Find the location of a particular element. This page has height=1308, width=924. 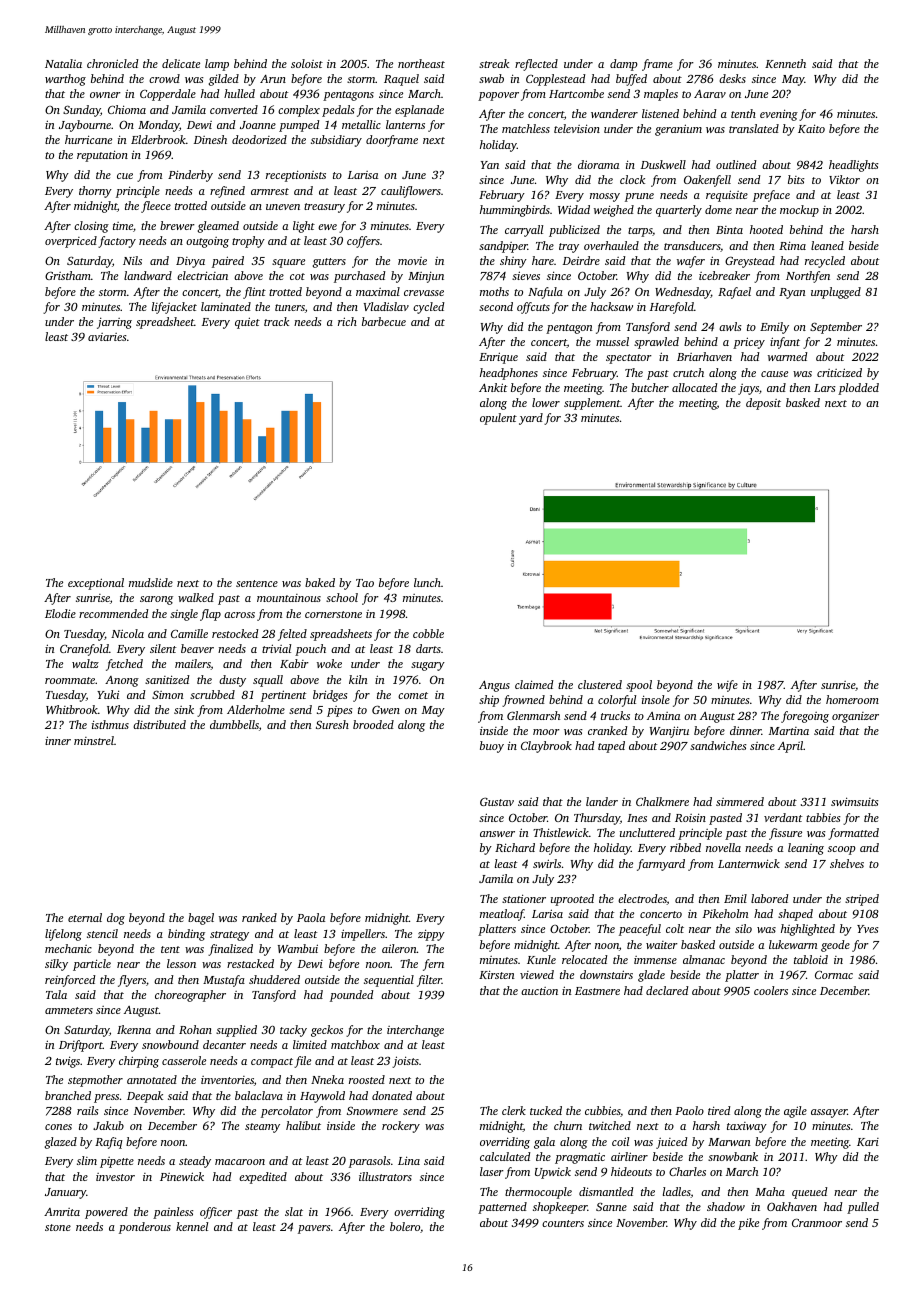

lifelong is located at coordinates (63, 935).
